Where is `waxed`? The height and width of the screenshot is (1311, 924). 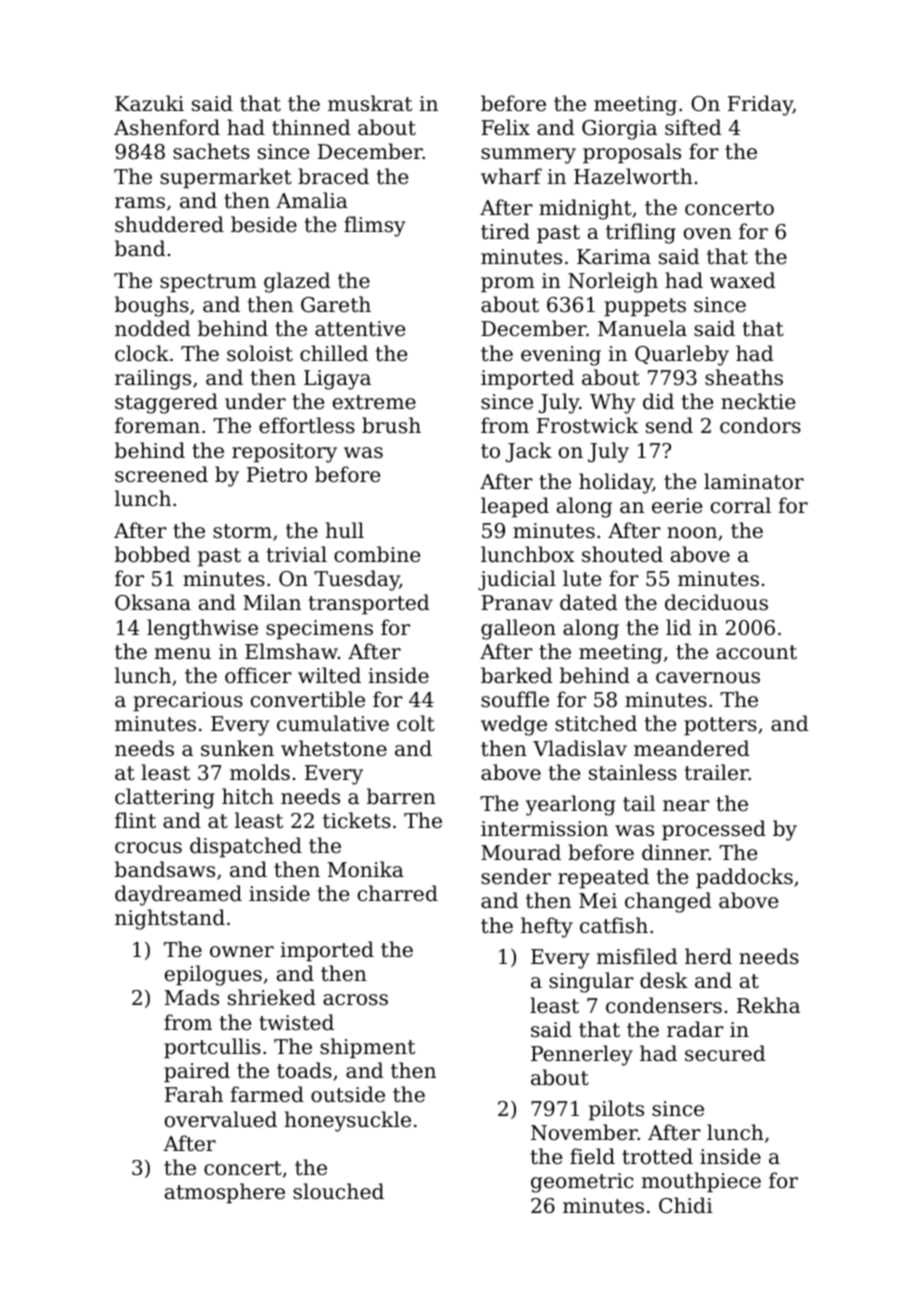 waxed is located at coordinates (742, 280).
